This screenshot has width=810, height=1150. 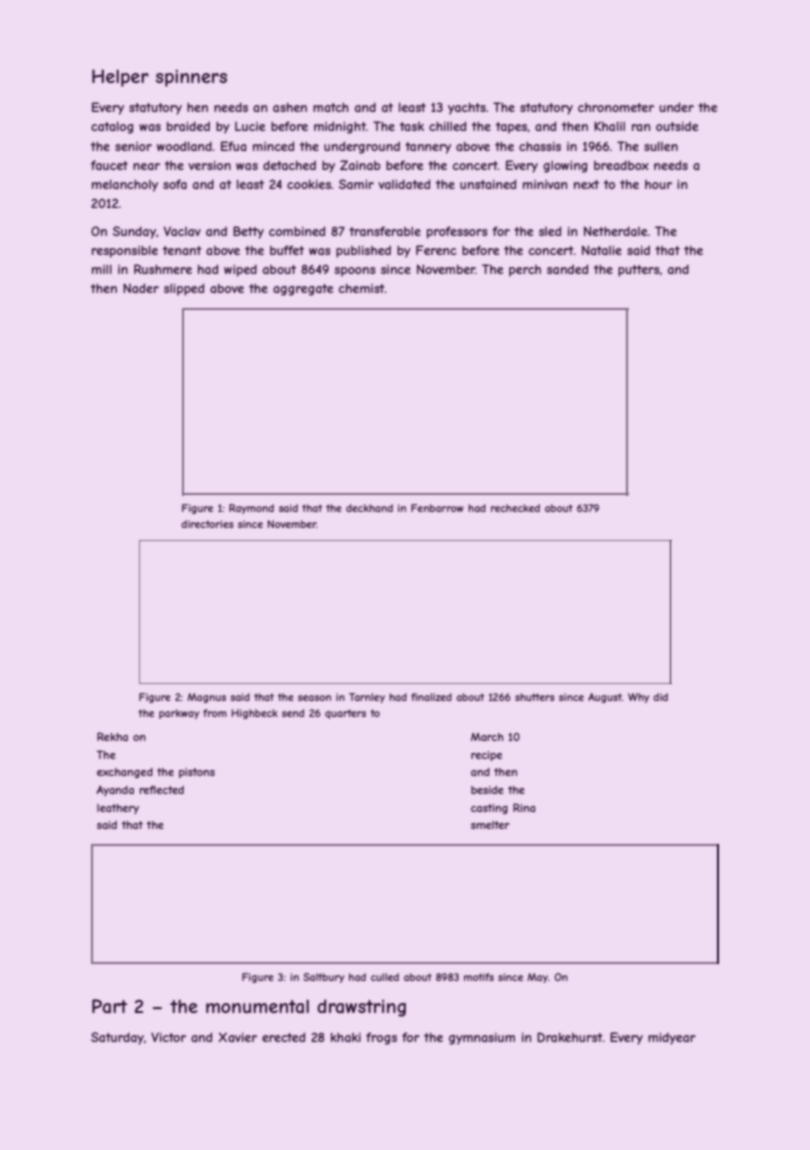 What do you see at coordinates (197, 773) in the screenshot?
I see `pistons` at bounding box center [197, 773].
